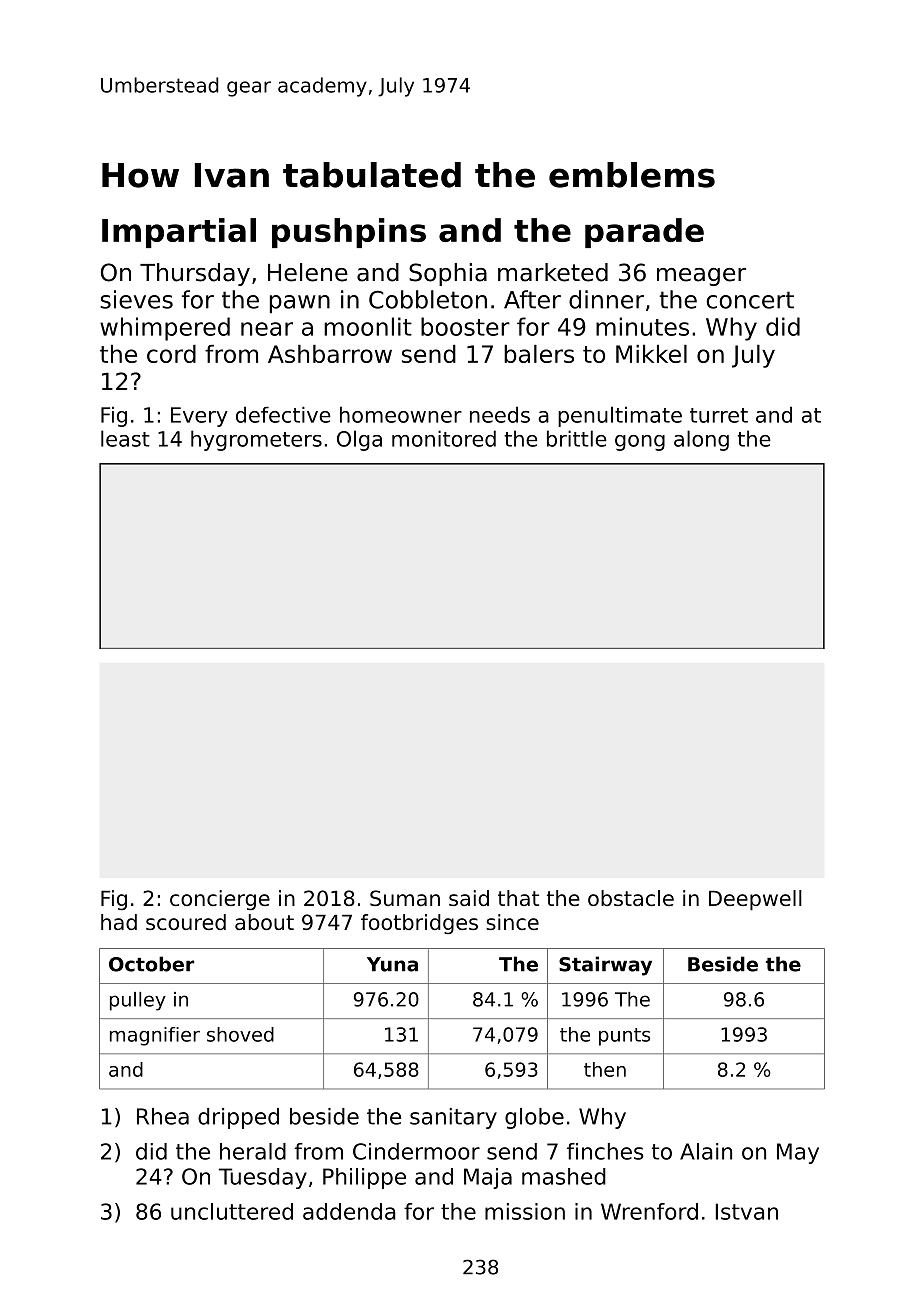 This screenshot has width=924, height=1311. I want to click on Rhea, so click(163, 1116).
